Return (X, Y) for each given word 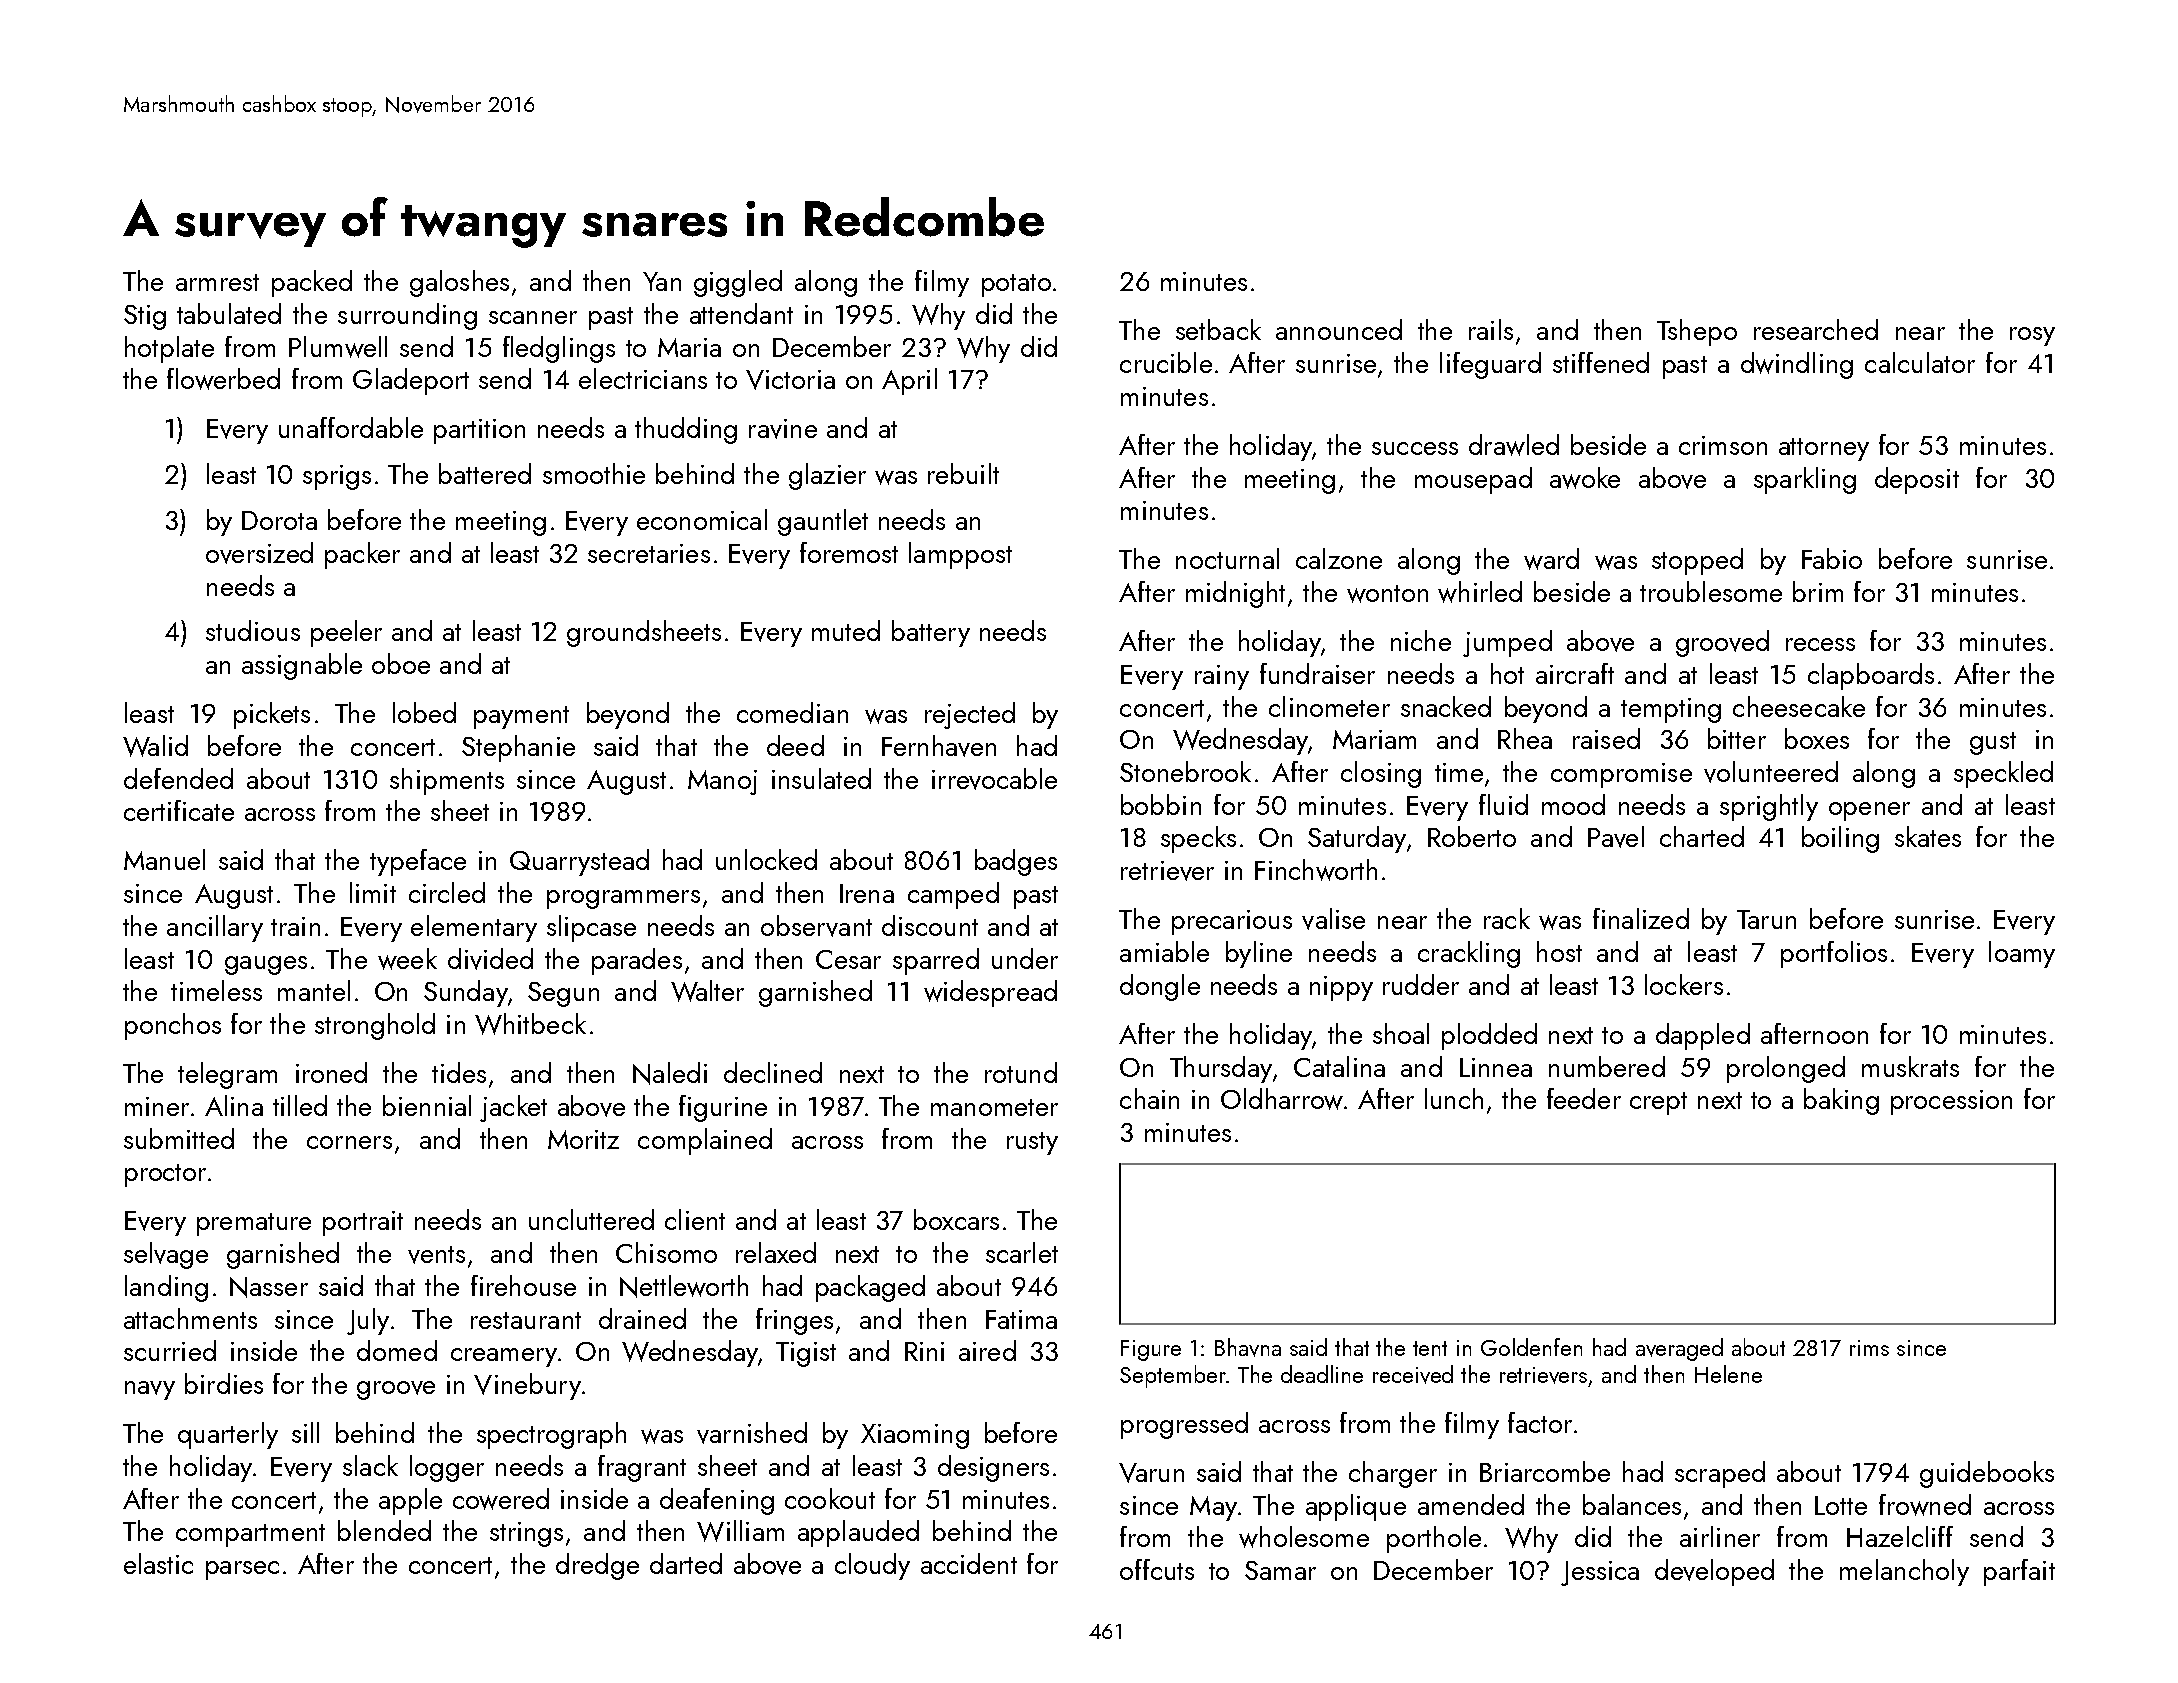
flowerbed (223, 379)
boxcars (956, 1219)
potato (1016, 285)
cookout (830, 1498)
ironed (331, 1072)
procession (1951, 1102)
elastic (158, 1563)
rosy (2032, 336)
